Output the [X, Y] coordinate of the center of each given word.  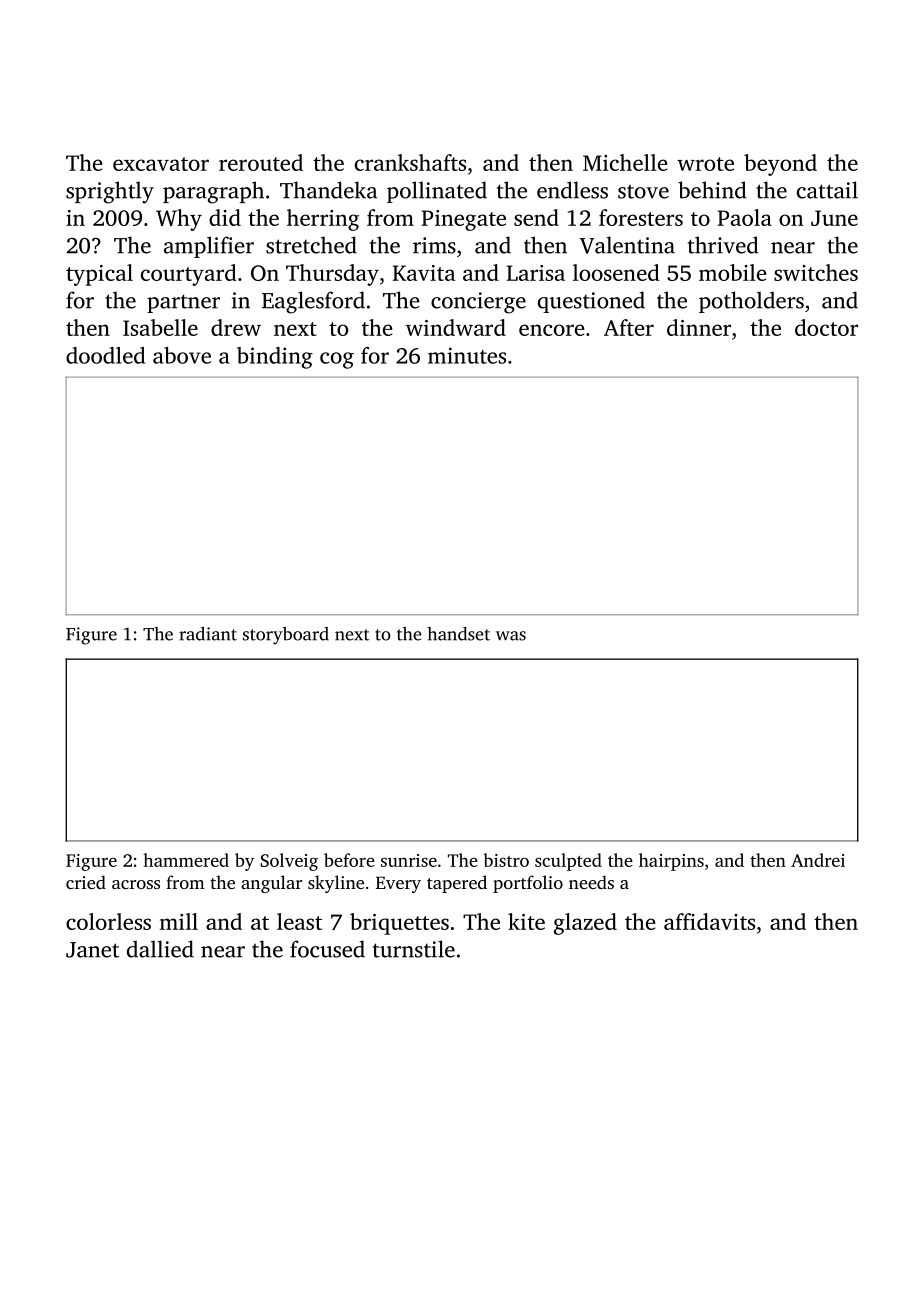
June [834, 218]
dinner [699, 327]
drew [236, 327]
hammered [186, 860]
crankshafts [410, 162]
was [511, 636]
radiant [208, 634]
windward [456, 327]
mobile [733, 272]
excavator [161, 164]
